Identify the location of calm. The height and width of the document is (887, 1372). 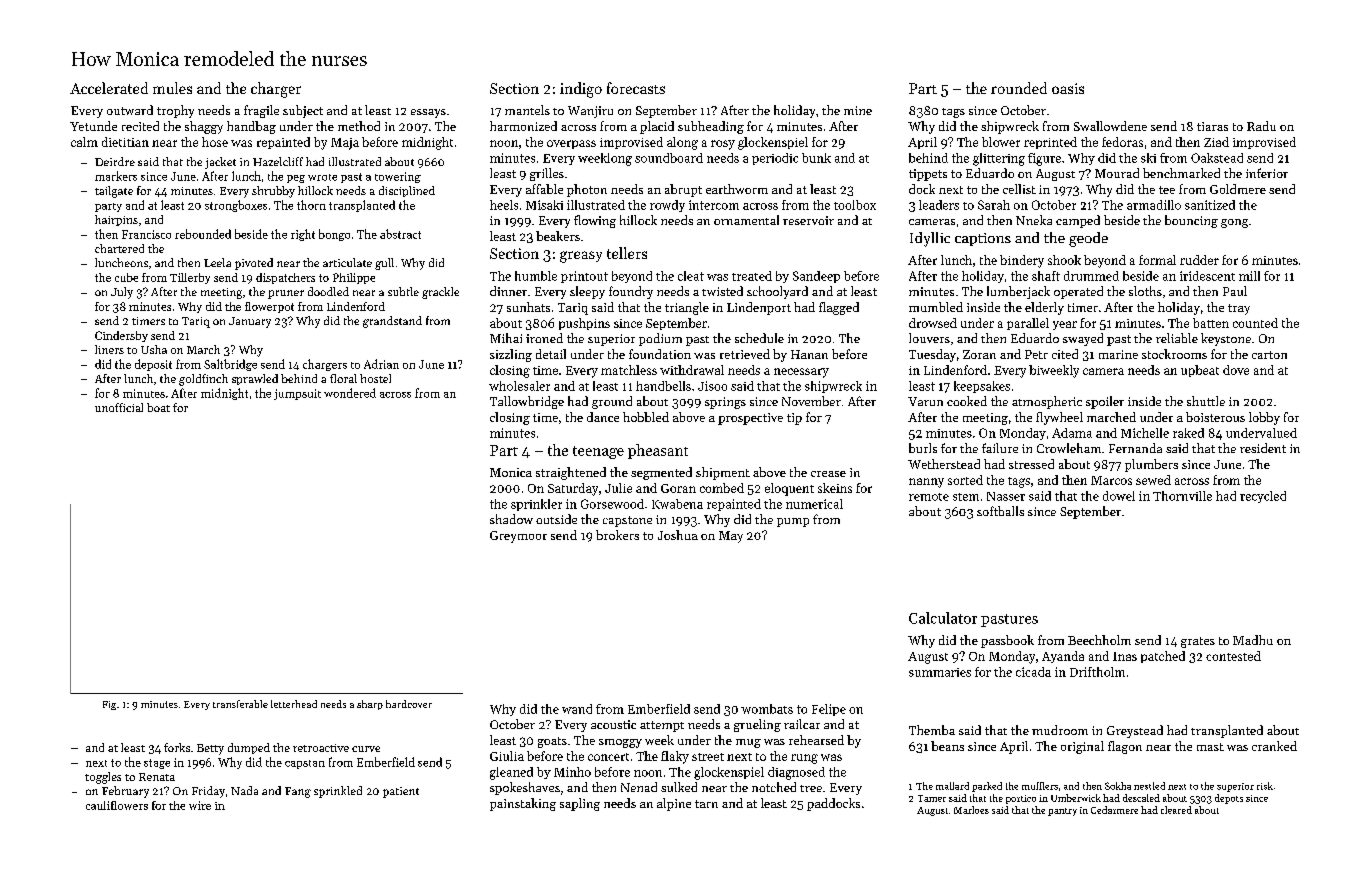
(84, 142).
